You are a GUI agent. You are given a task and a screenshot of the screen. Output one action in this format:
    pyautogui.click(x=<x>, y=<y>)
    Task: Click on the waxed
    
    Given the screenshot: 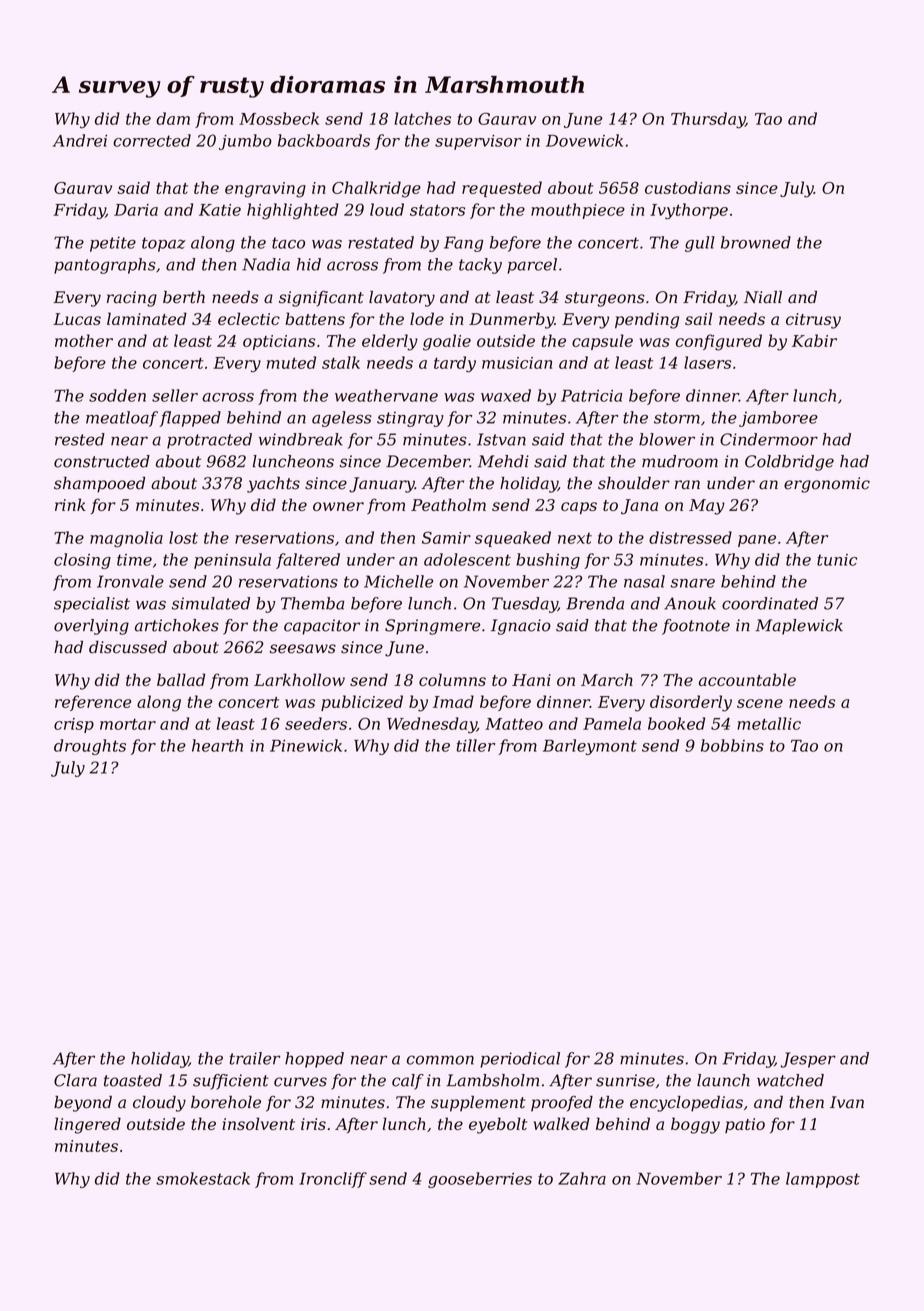 What is the action you would take?
    pyautogui.click(x=506, y=395)
